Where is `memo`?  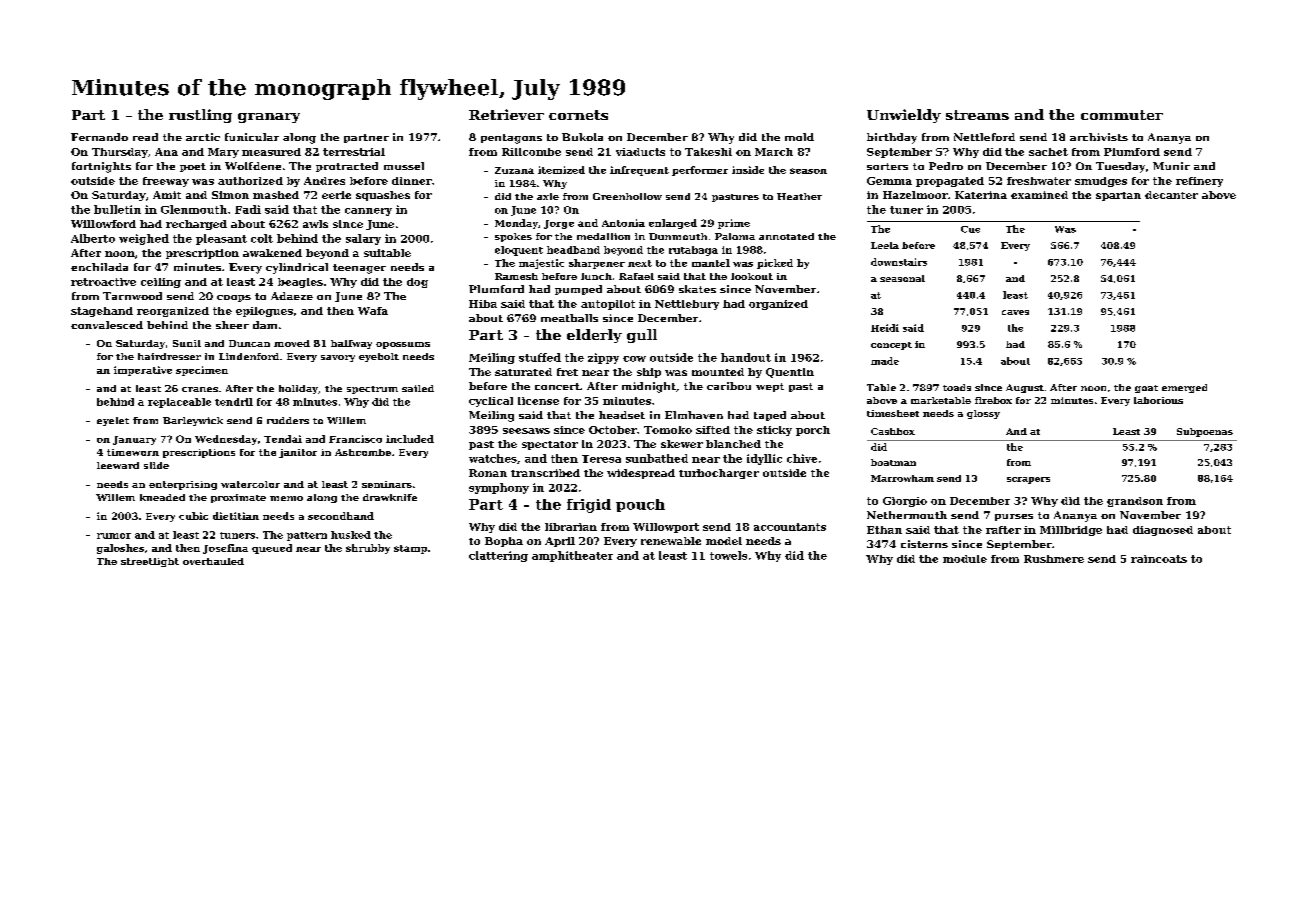 memo is located at coordinates (286, 498).
